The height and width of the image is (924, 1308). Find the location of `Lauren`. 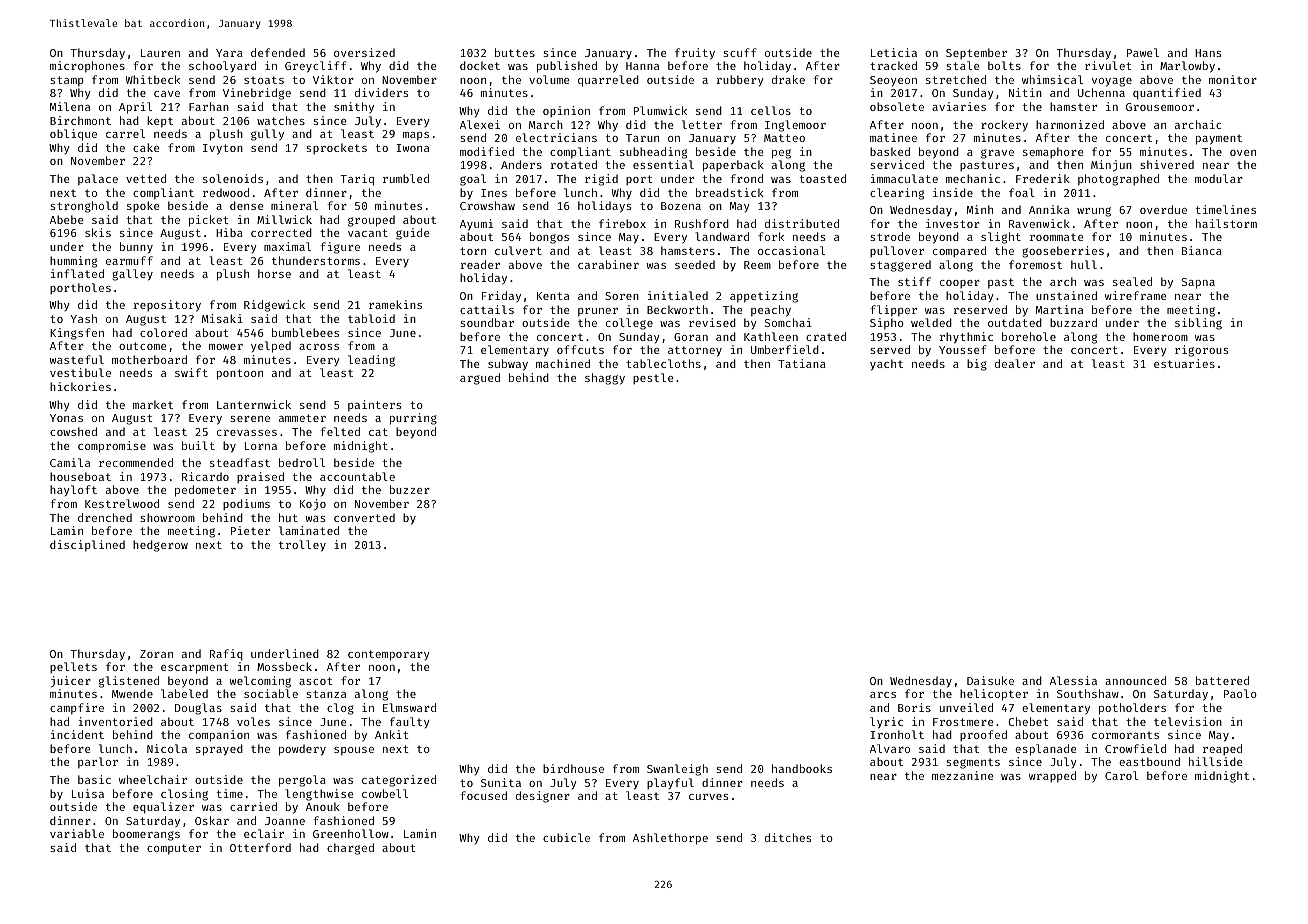

Lauren is located at coordinates (160, 53).
